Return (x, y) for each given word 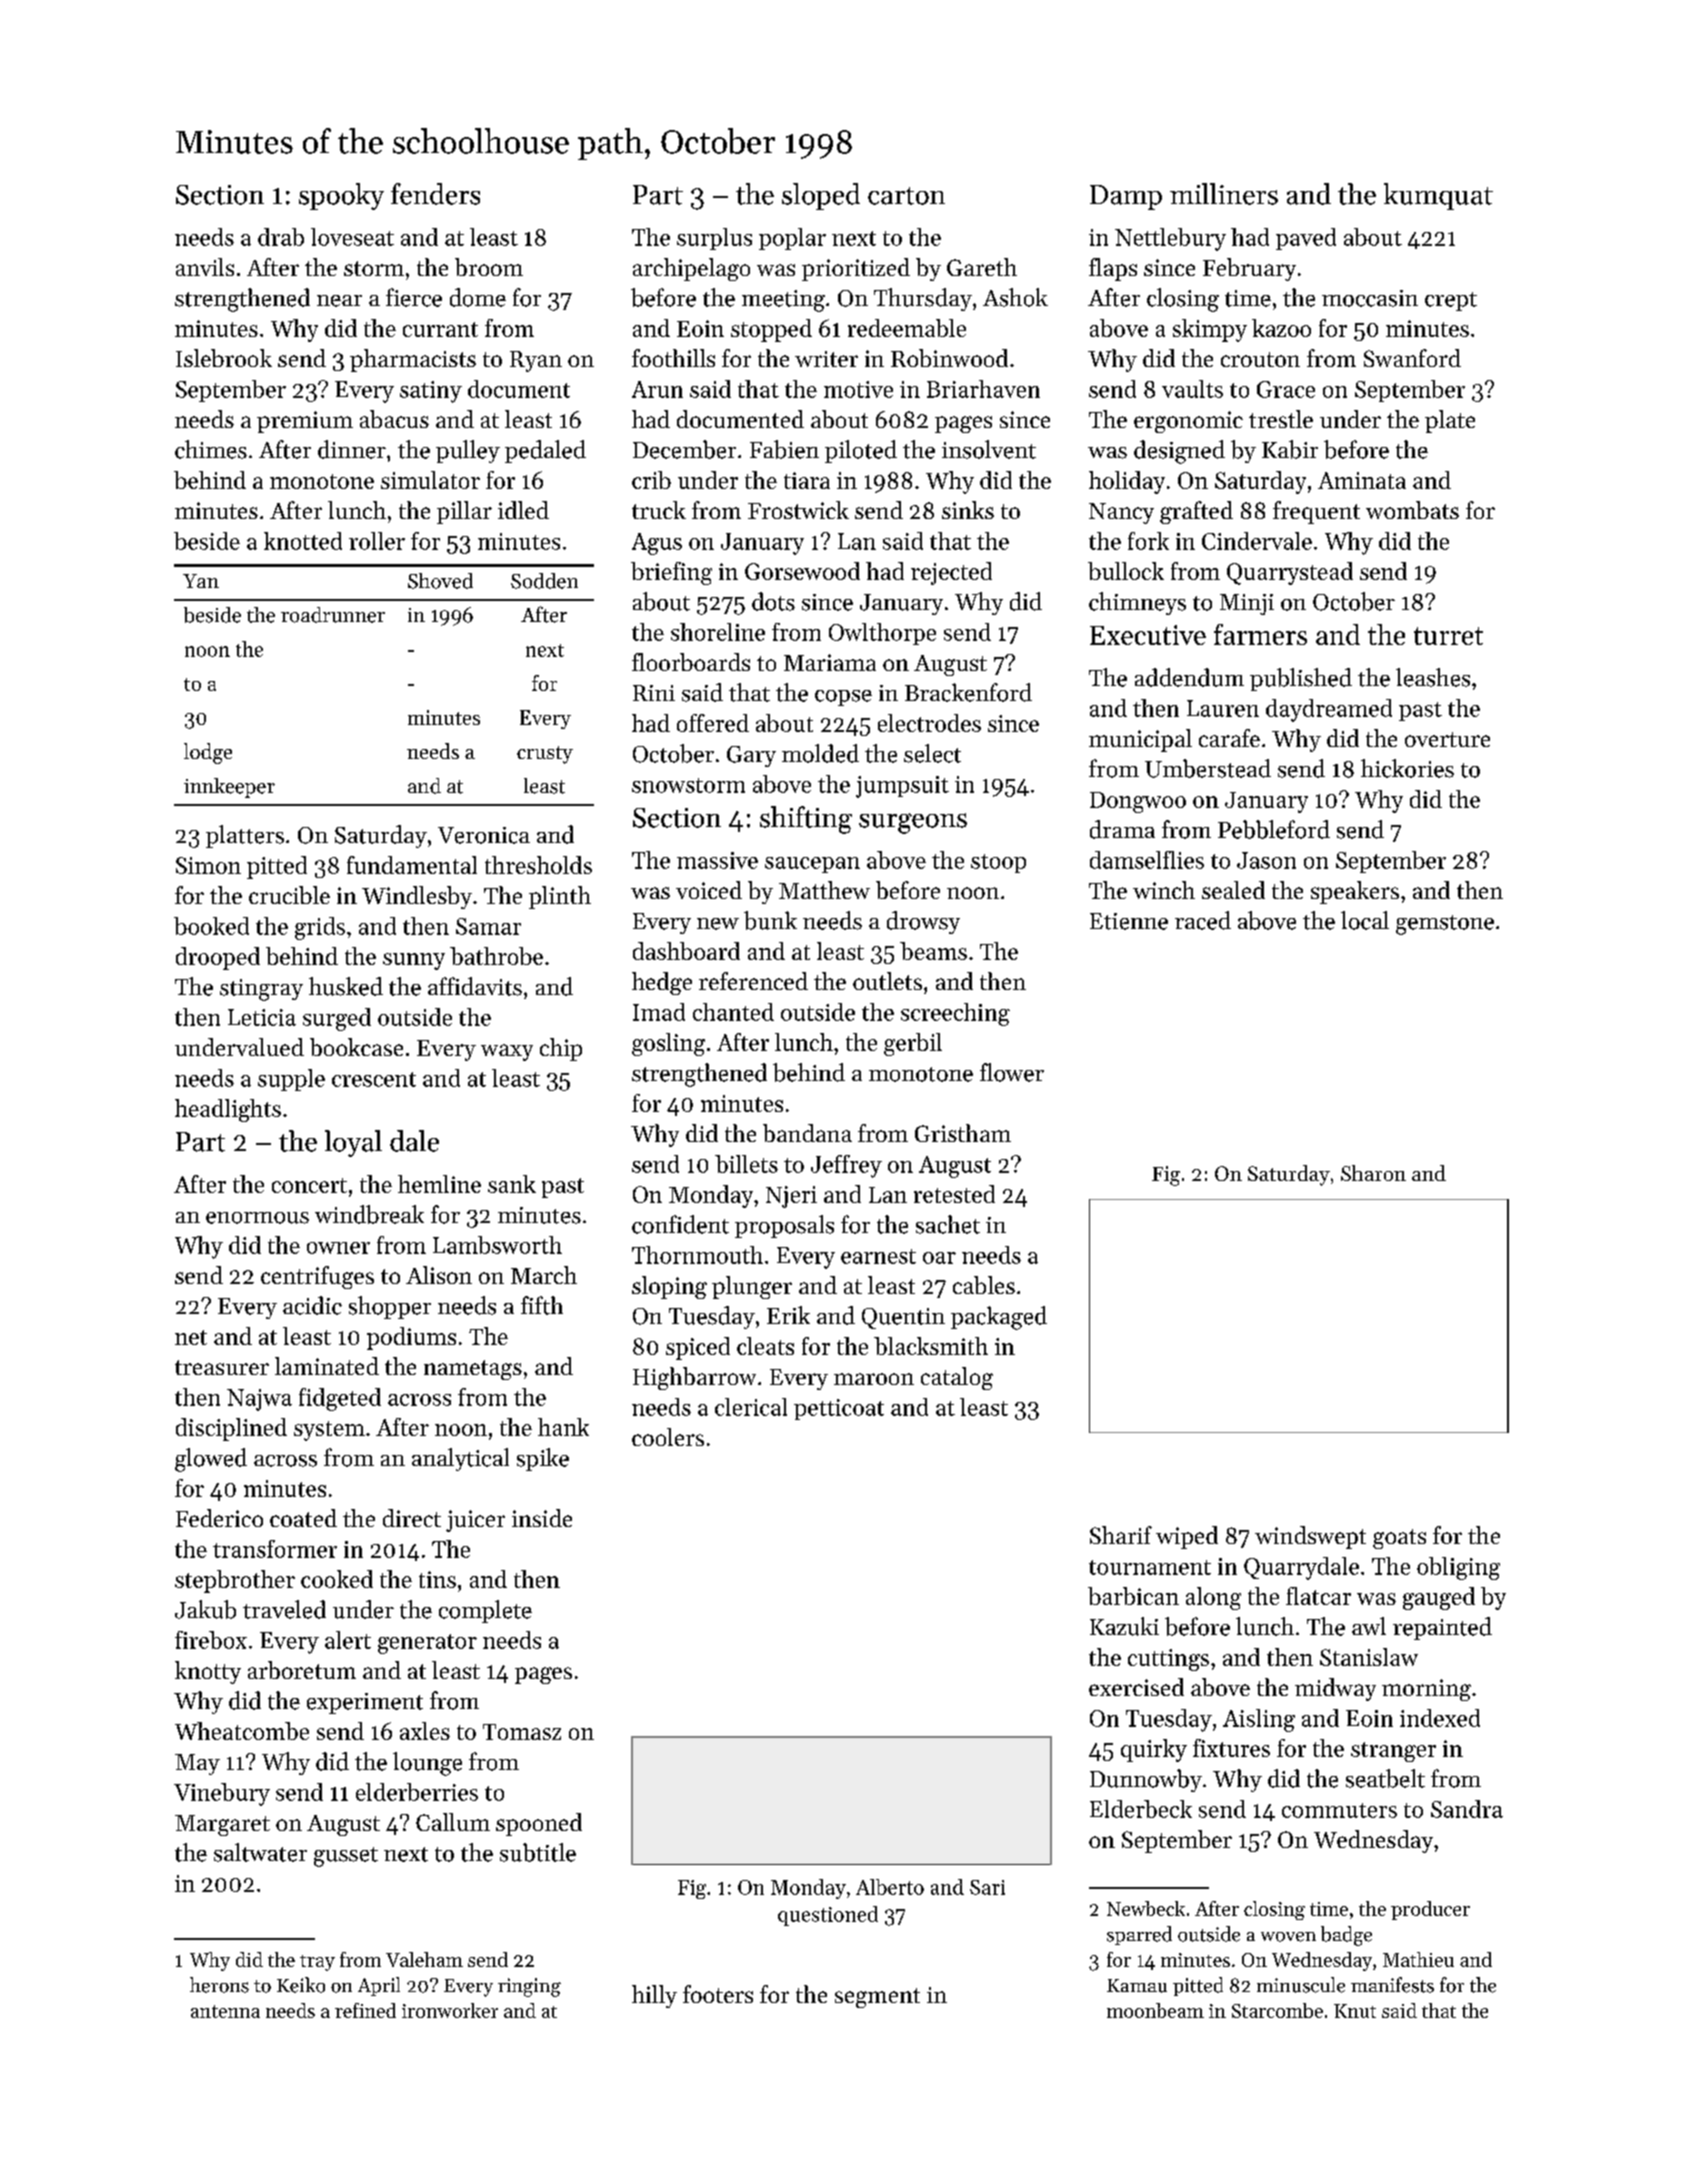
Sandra (1467, 1809)
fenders (435, 194)
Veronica (484, 835)
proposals (784, 1226)
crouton (1260, 359)
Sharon (1373, 1173)
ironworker (450, 2010)
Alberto (890, 1887)
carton (906, 196)
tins (437, 1579)
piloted (861, 451)
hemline (439, 1184)
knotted (303, 541)
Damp (1126, 197)
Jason (1266, 860)
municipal (1140, 740)
